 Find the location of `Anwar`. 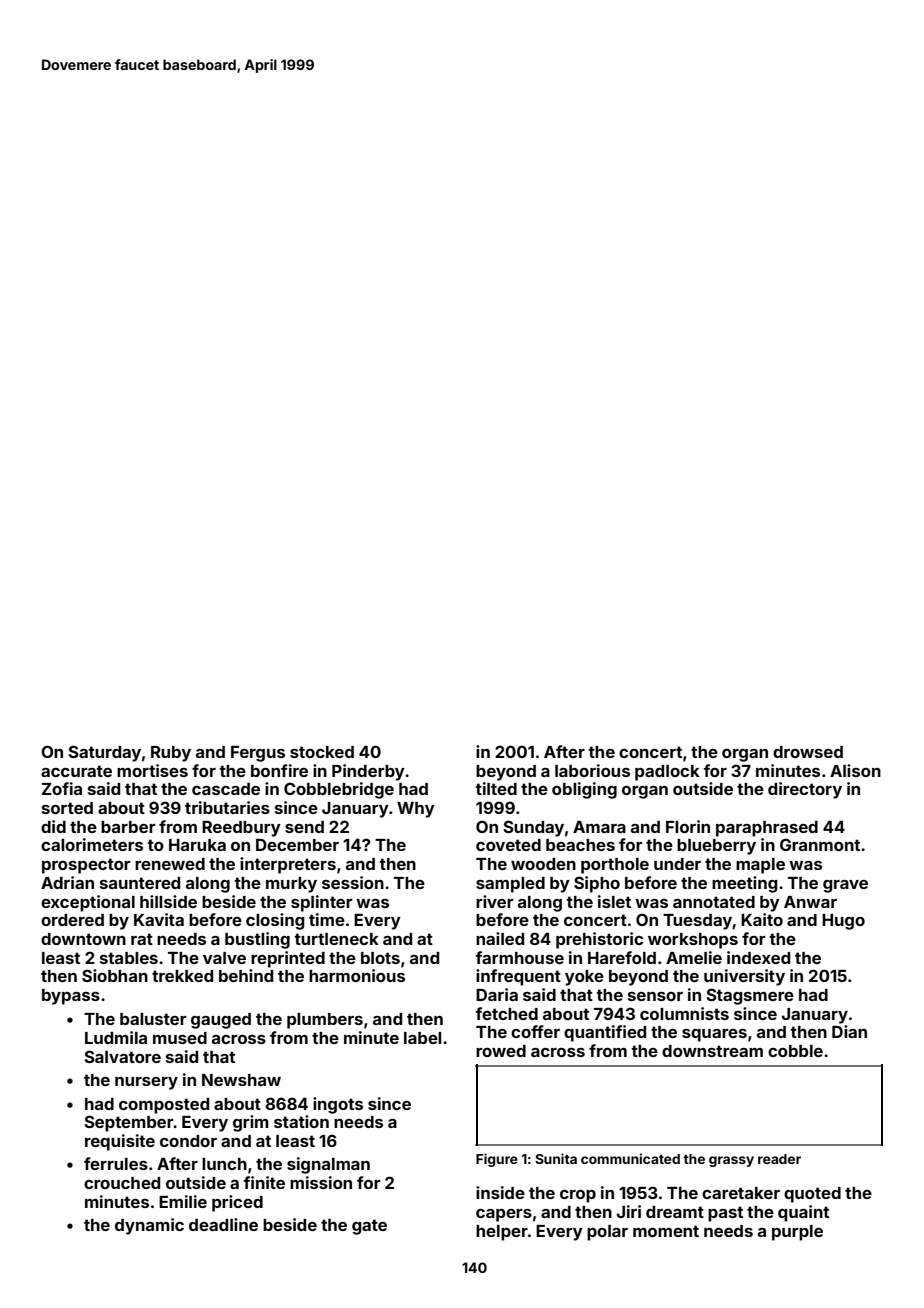

Anwar is located at coordinates (810, 902).
